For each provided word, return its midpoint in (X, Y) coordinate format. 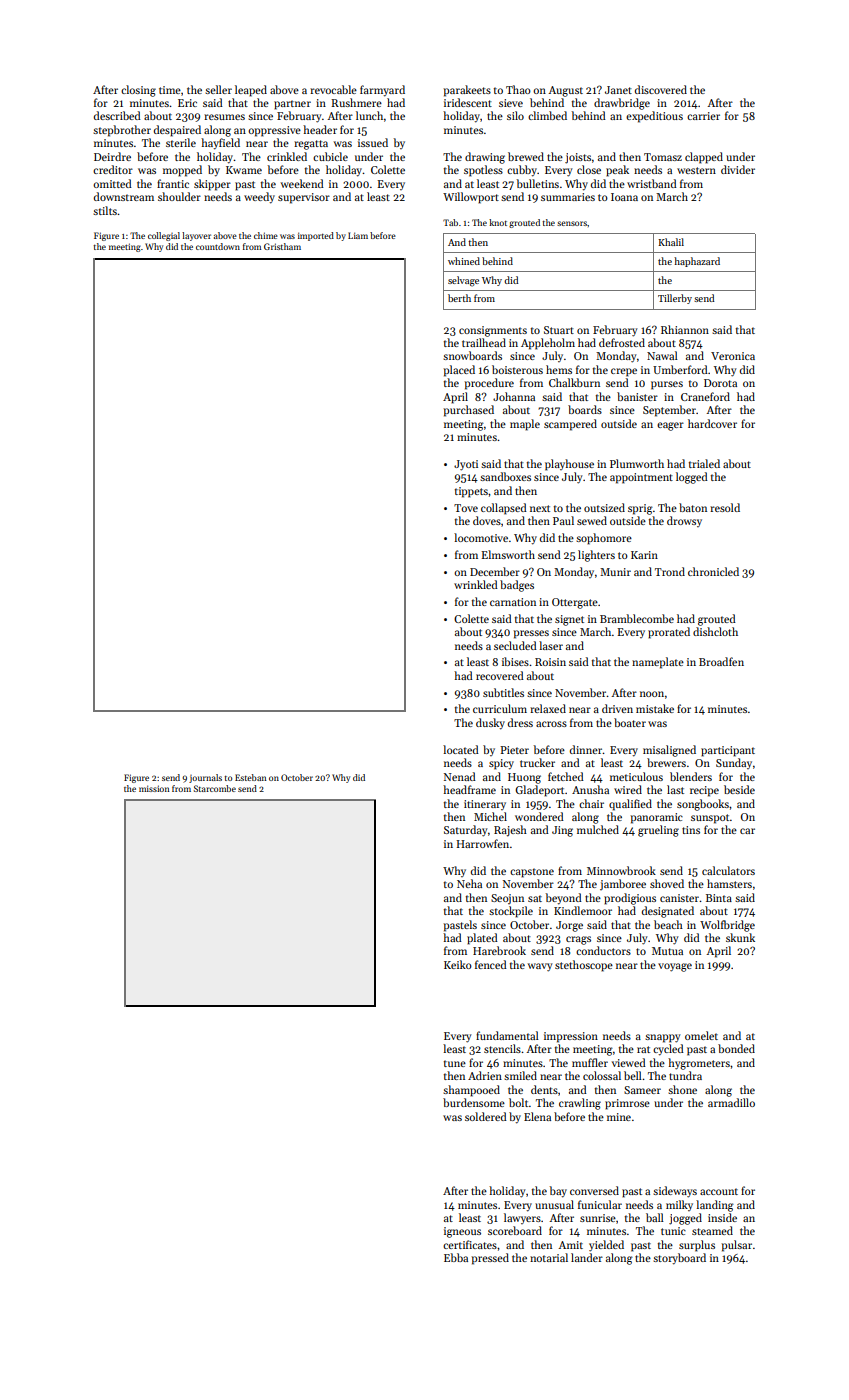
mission (154, 788)
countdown (218, 246)
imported (316, 236)
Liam (358, 235)
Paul (563, 520)
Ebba (456, 1257)
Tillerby (675, 299)
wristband (652, 183)
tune (455, 1063)
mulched (598, 829)
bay (558, 1192)
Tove (466, 508)
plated (482, 939)
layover (196, 236)
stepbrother (122, 131)
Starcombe (215, 788)
